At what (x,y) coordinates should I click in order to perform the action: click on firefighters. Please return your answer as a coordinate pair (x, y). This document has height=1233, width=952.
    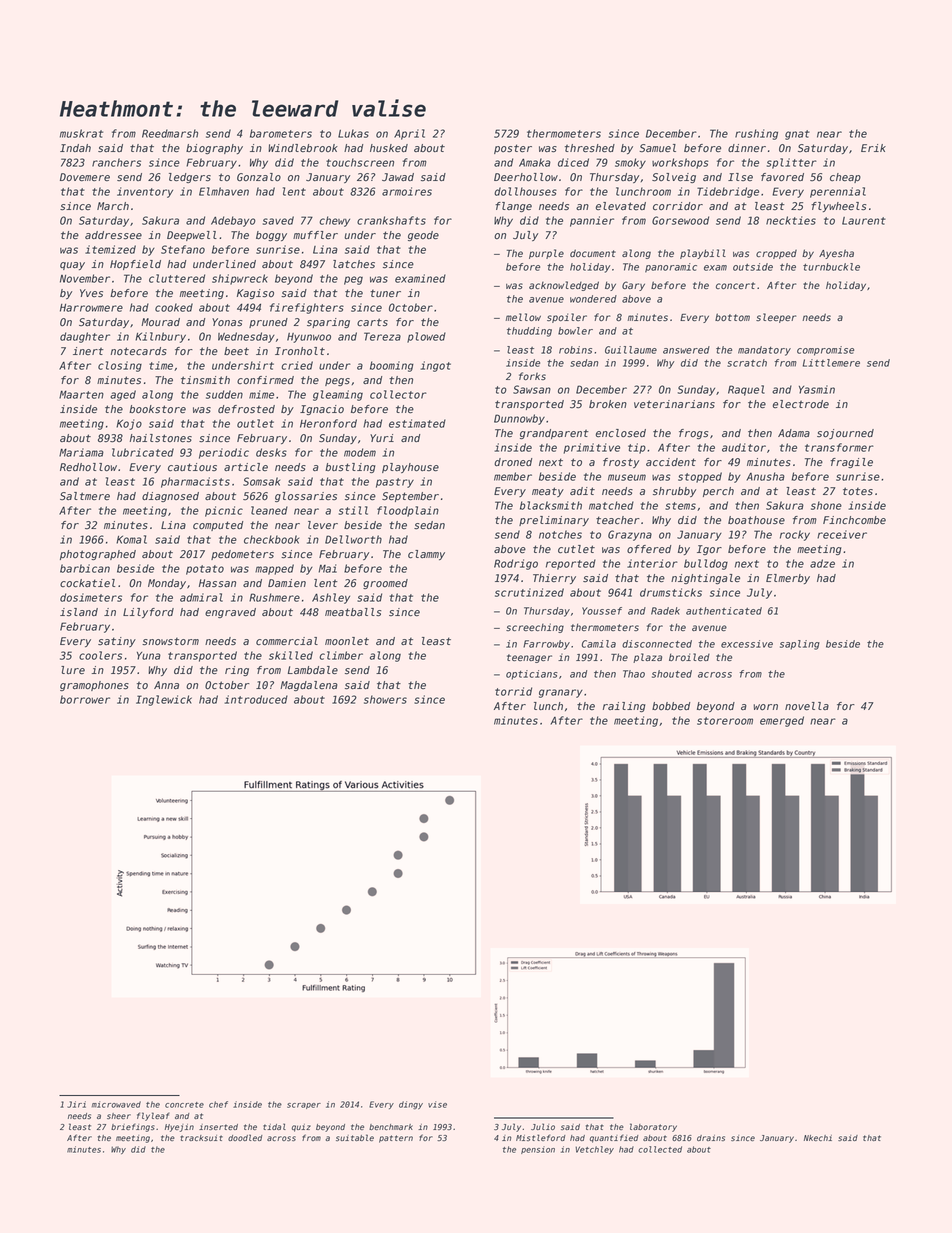
    Looking at the image, I should click on (307, 308).
